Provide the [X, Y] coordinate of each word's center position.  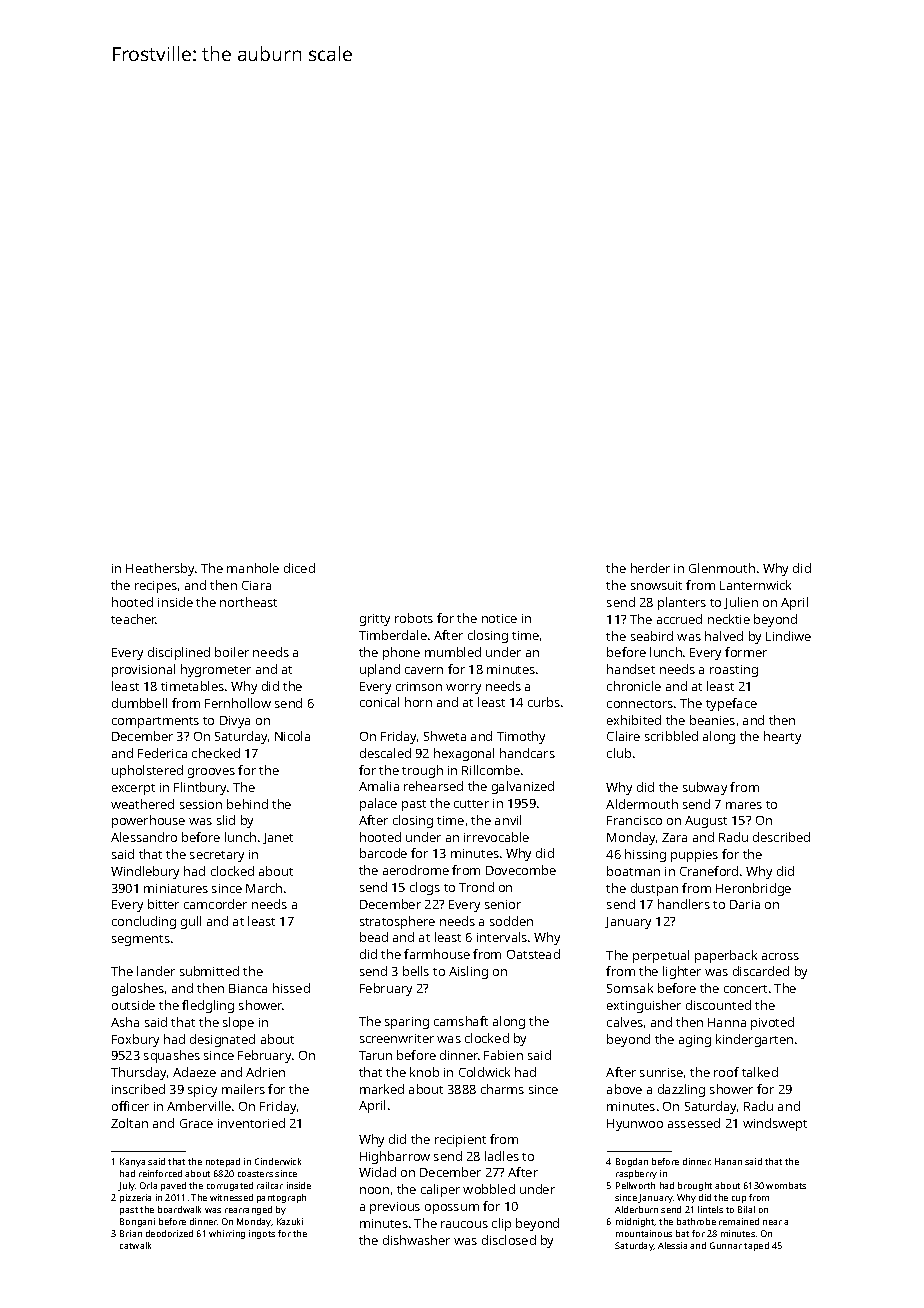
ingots [262, 1234]
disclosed [509, 1240]
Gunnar [726, 1245]
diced [299, 568]
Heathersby [160, 569]
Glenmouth [722, 568]
